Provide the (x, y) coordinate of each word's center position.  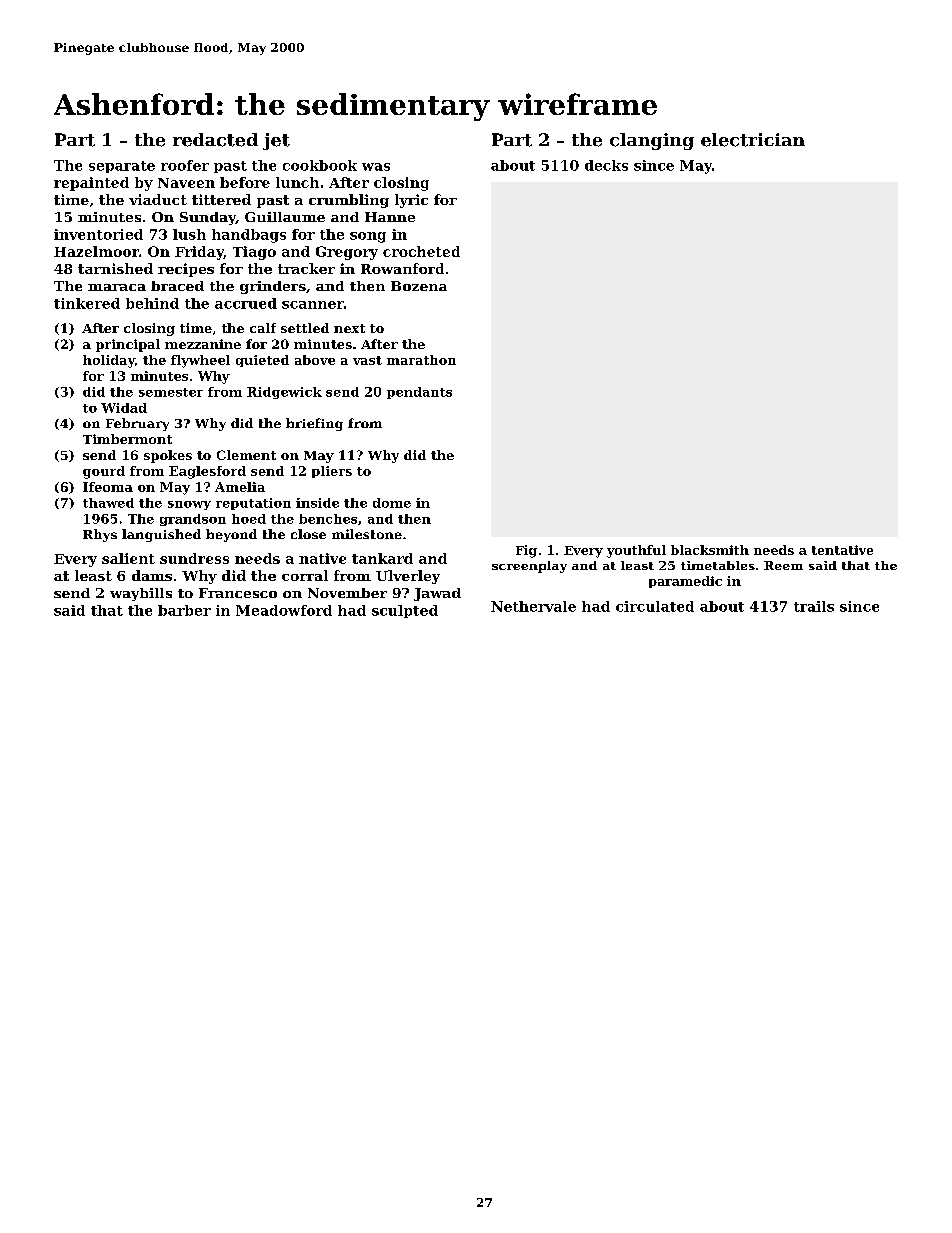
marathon (421, 360)
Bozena (419, 286)
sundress (194, 558)
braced (177, 286)
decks (606, 165)
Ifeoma (108, 487)
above (315, 360)
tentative (842, 550)
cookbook (320, 165)
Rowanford (402, 268)
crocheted (421, 251)
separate (122, 167)
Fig (526, 551)
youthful (636, 551)
